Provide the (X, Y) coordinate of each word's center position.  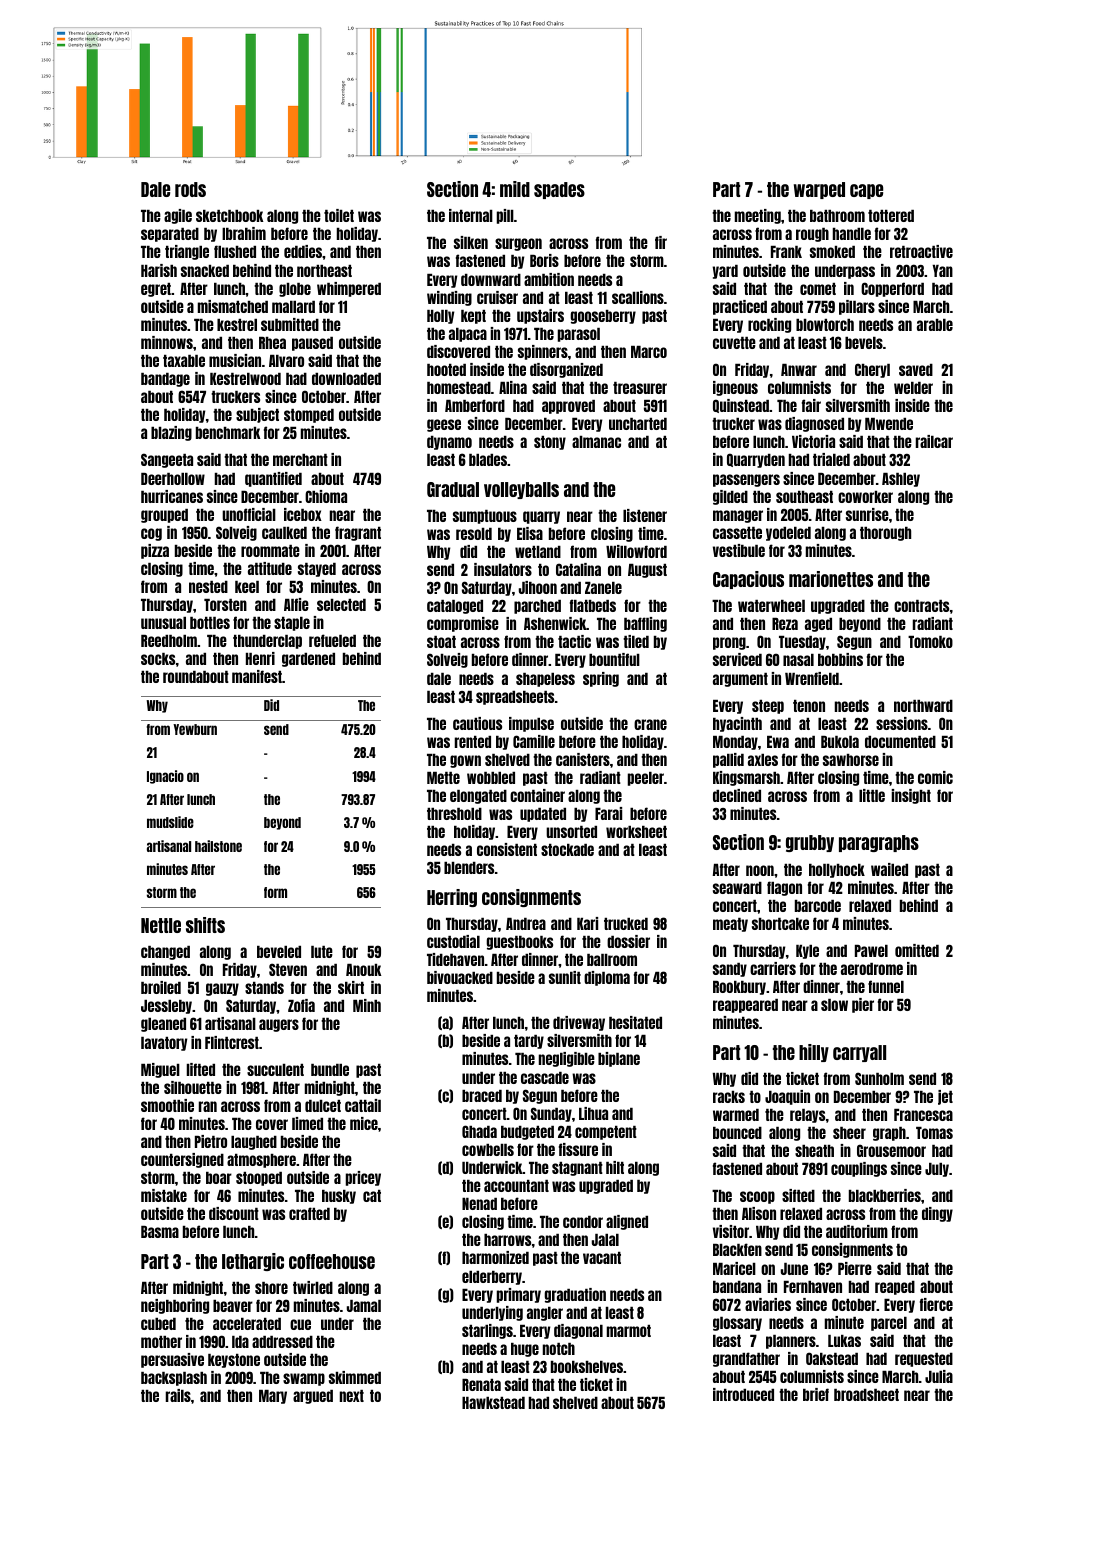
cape (866, 191)
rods (190, 189)
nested (208, 587)
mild (515, 189)
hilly (814, 1053)
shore (271, 1288)
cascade (545, 1078)
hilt (615, 1167)
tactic (574, 641)
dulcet (323, 1106)
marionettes (831, 579)
